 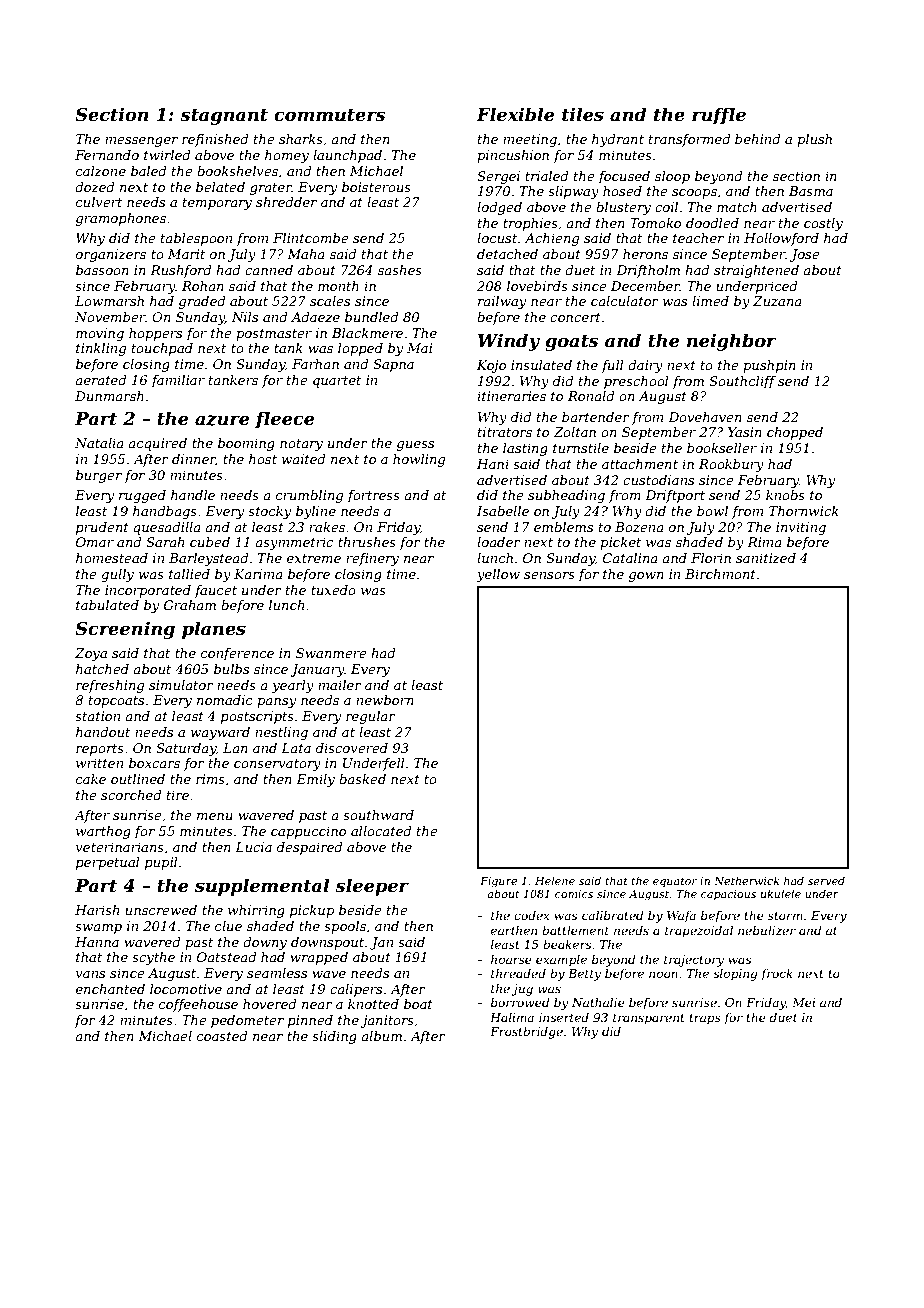 What do you see at coordinates (215, 140) in the document?
I see `refinished` at bounding box center [215, 140].
